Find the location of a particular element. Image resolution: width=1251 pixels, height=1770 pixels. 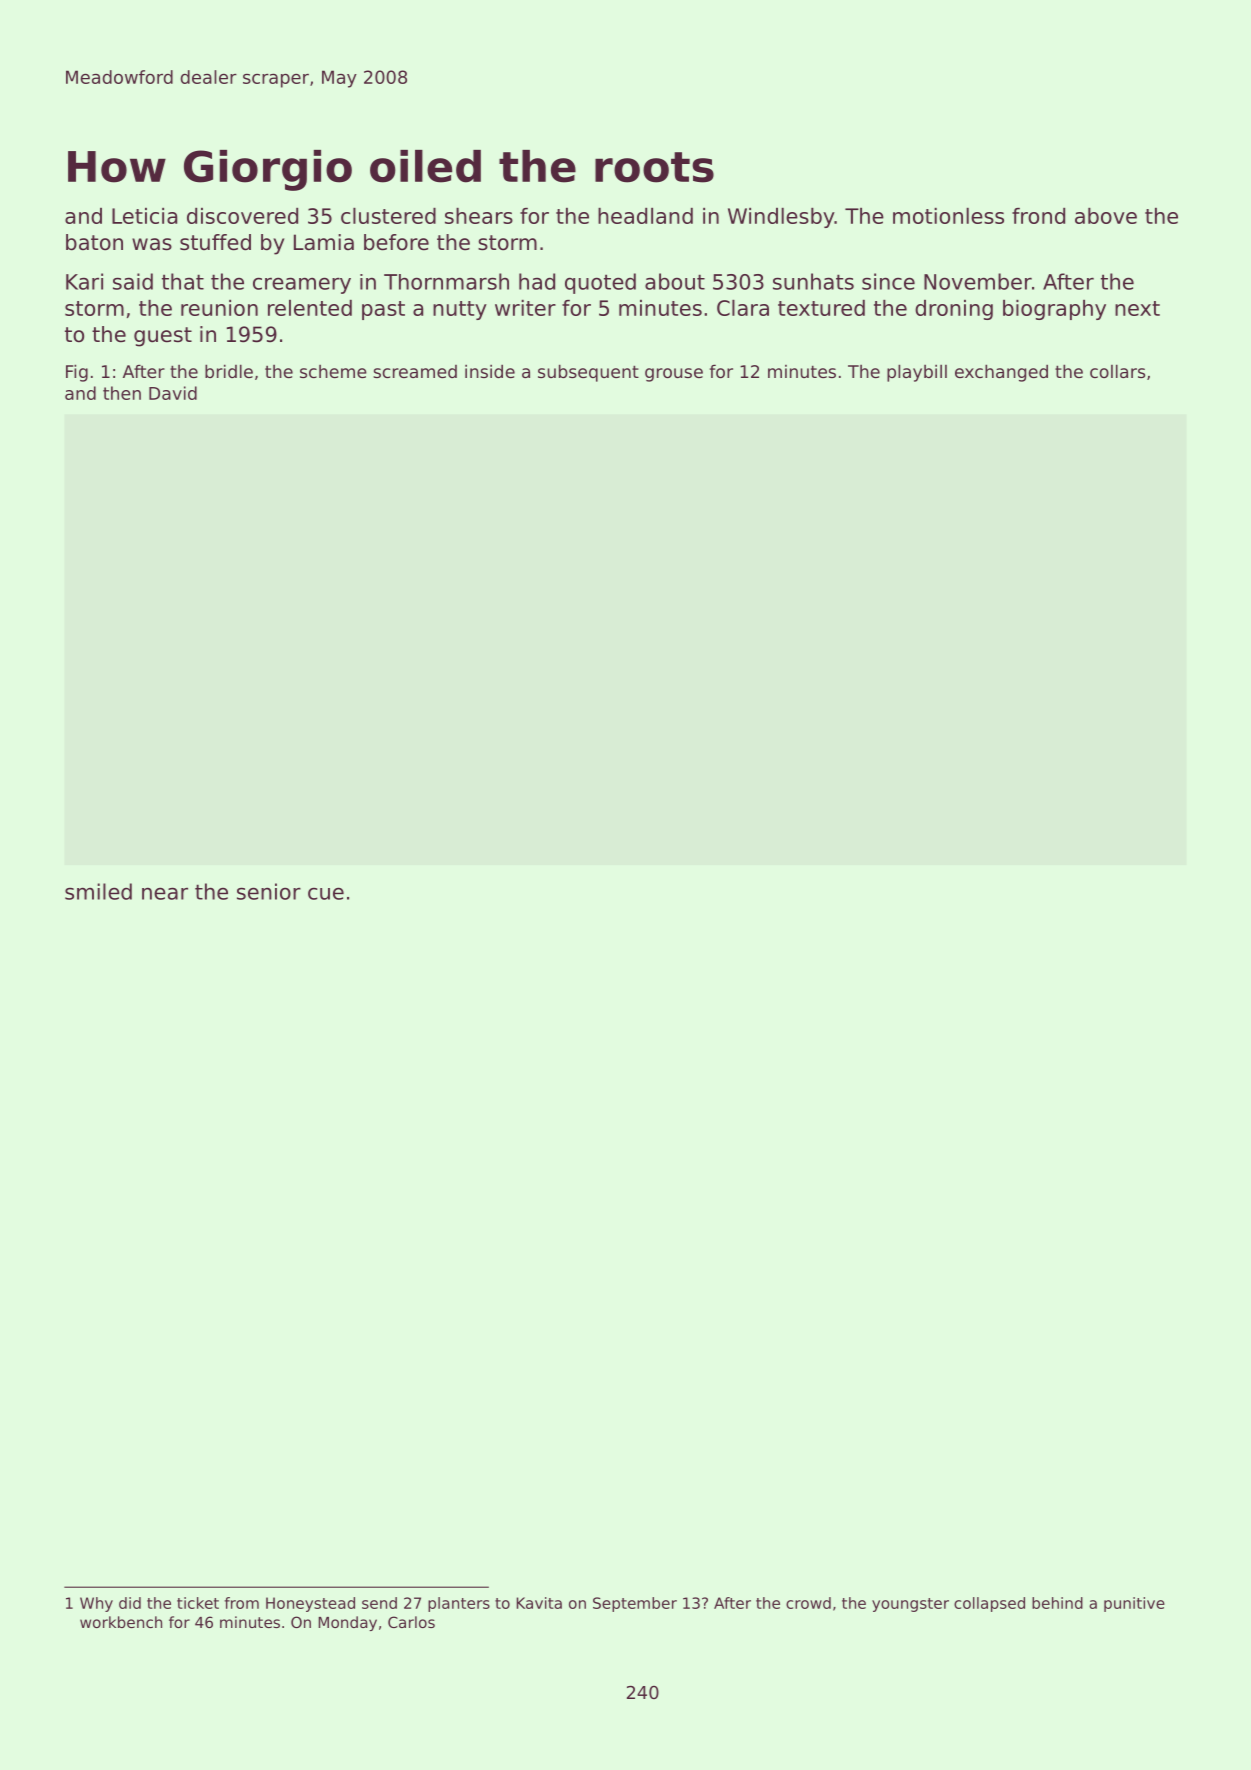

above is located at coordinates (1106, 216).
